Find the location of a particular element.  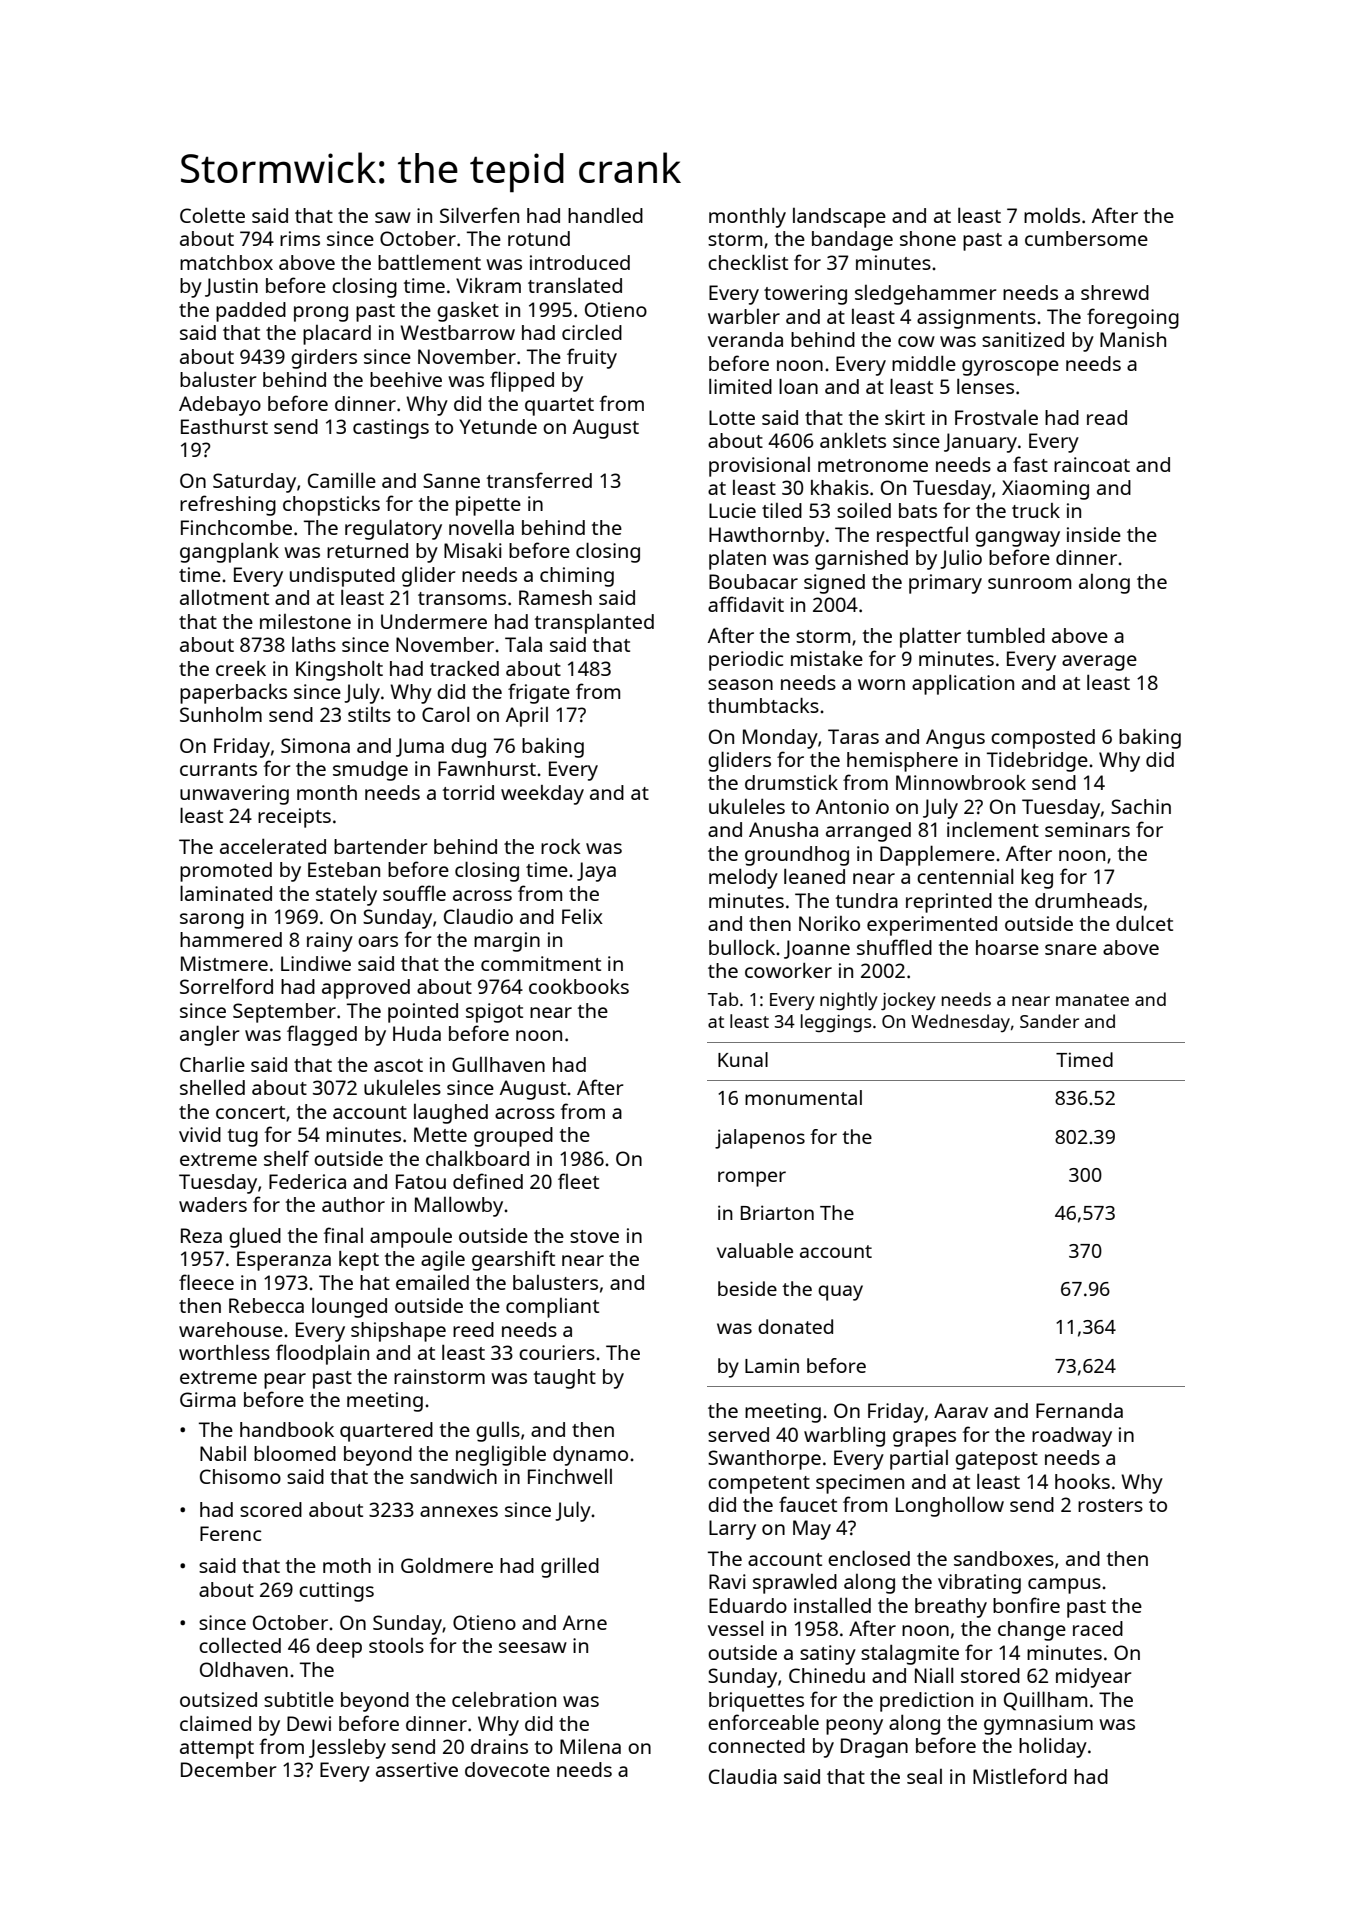

inclement is located at coordinates (993, 829).
